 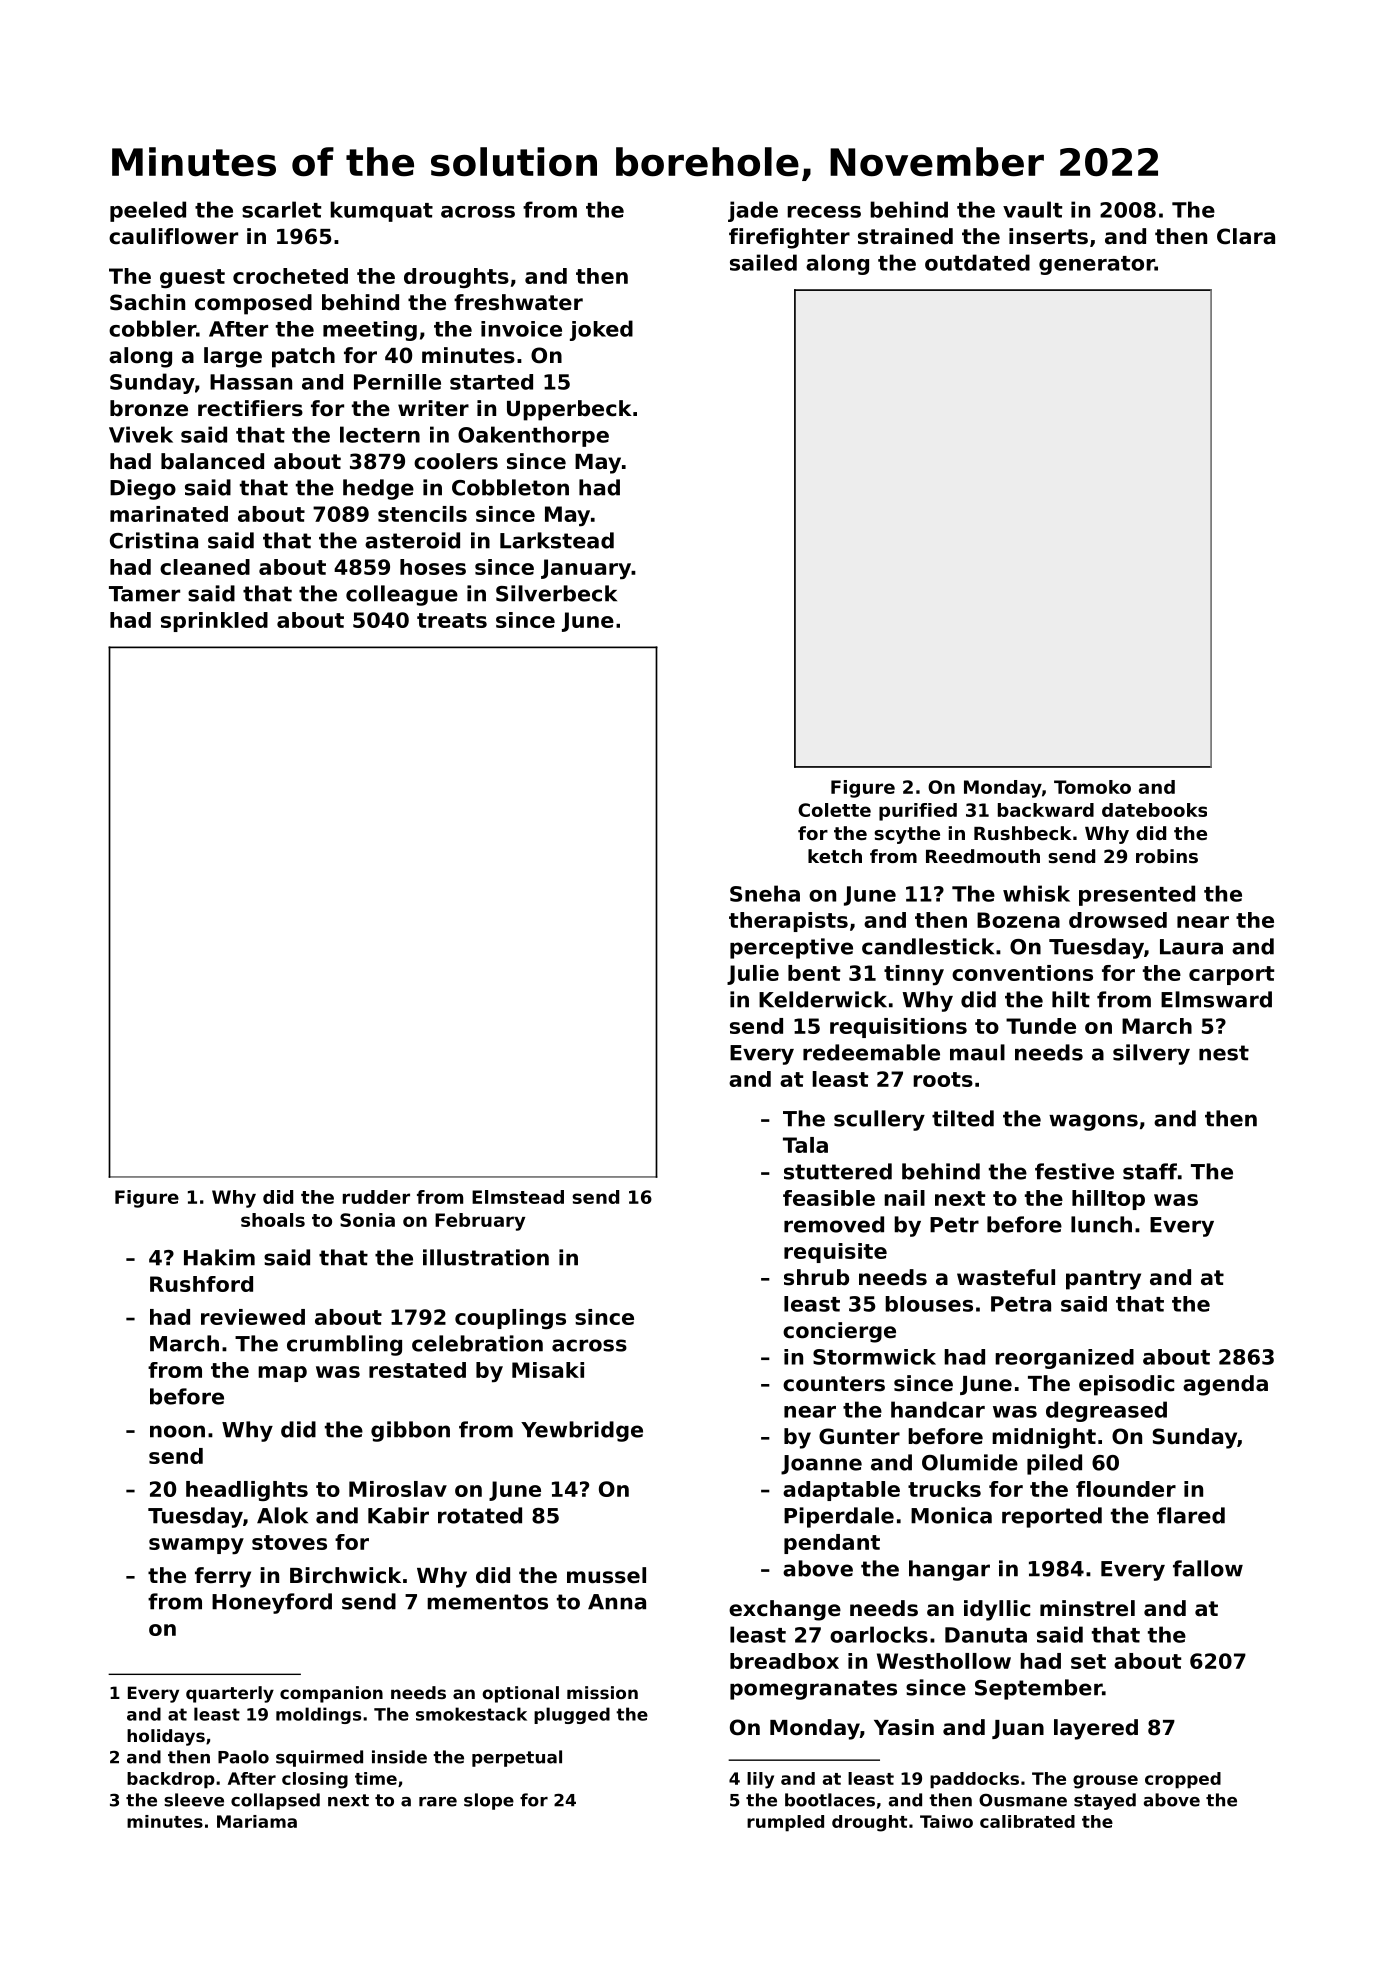 I want to click on Colette, so click(x=834, y=810).
